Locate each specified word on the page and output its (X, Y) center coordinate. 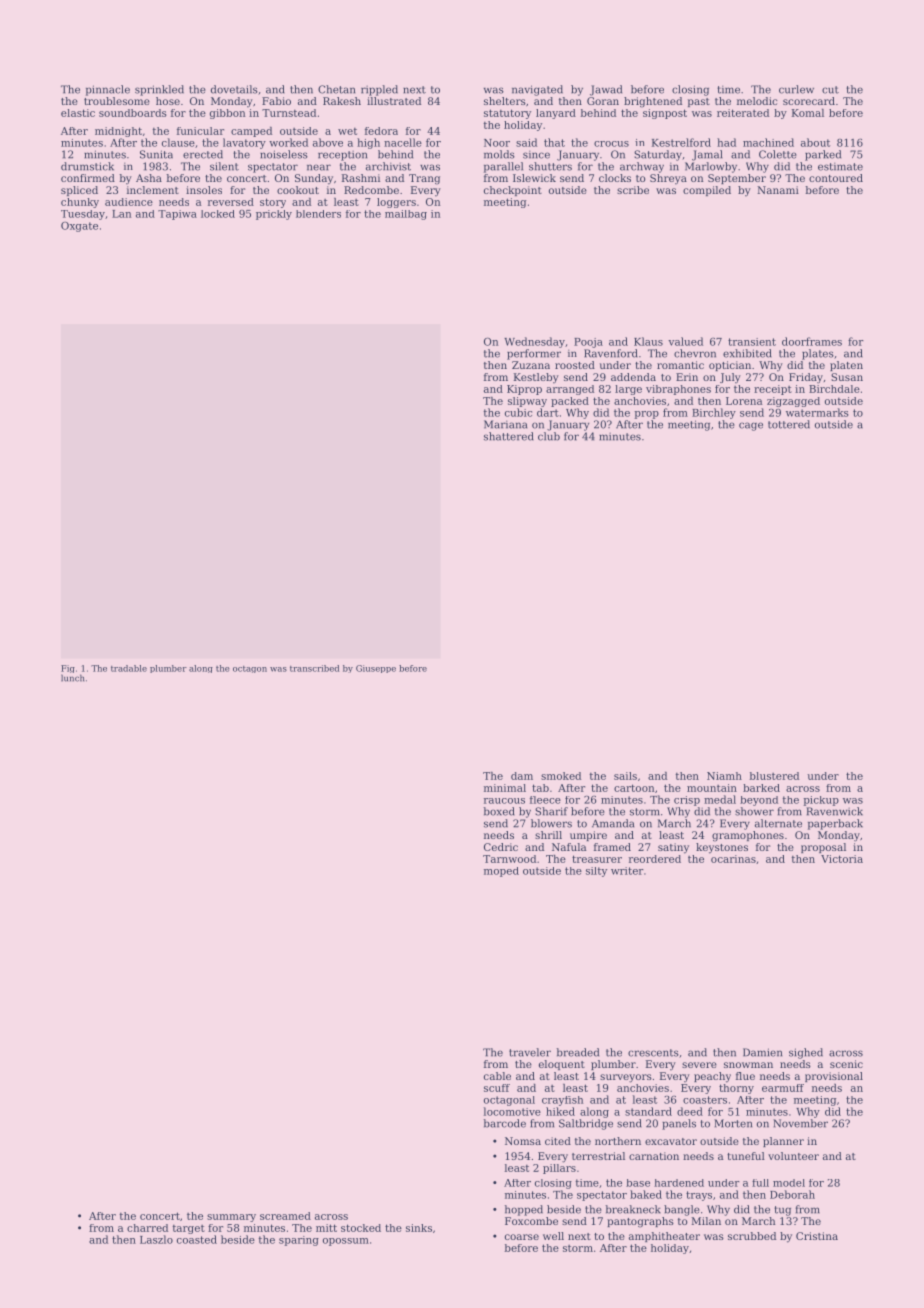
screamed (285, 1216)
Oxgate (79, 227)
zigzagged (793, 402)
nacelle (403, 142)
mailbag (406, 215)
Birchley (714, 413)
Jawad (606, 90)
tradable (129, 668)
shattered (509, 436)
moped (501, 872)
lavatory (244, 143)
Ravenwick (834, 811)
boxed (499, 811)
